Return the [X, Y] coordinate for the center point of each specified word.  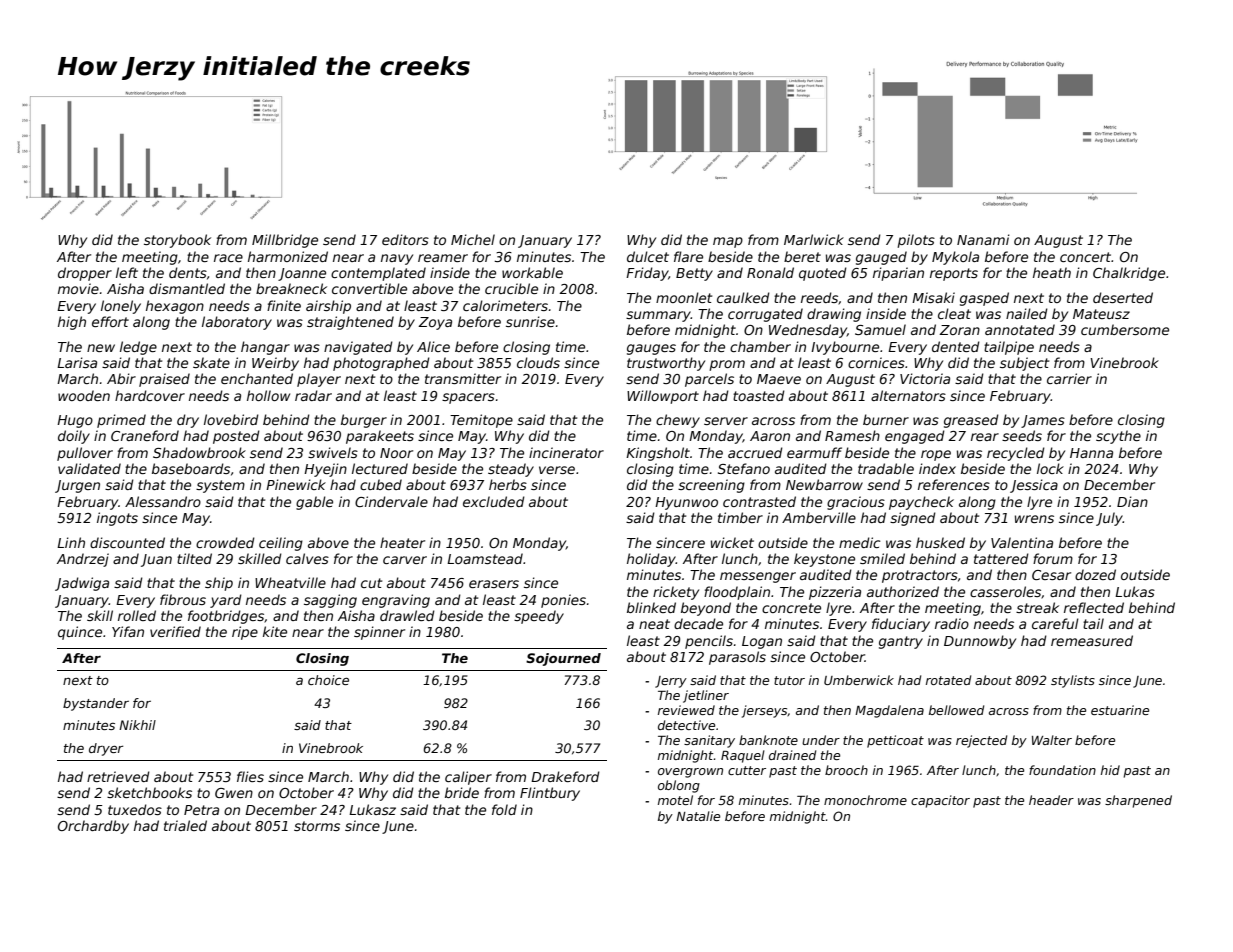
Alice [433, 346]
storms [317, 826]
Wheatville [290, 582]
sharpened [1138, 801]
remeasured [1092, 640]
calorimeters [505, 305]
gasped [984, 299]
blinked [651, 607]
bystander [96, 704]
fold [504, 809]
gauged [881, 258]
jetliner [706, 696]
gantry [901, 642]
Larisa [77, 362]
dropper [85, 274]
